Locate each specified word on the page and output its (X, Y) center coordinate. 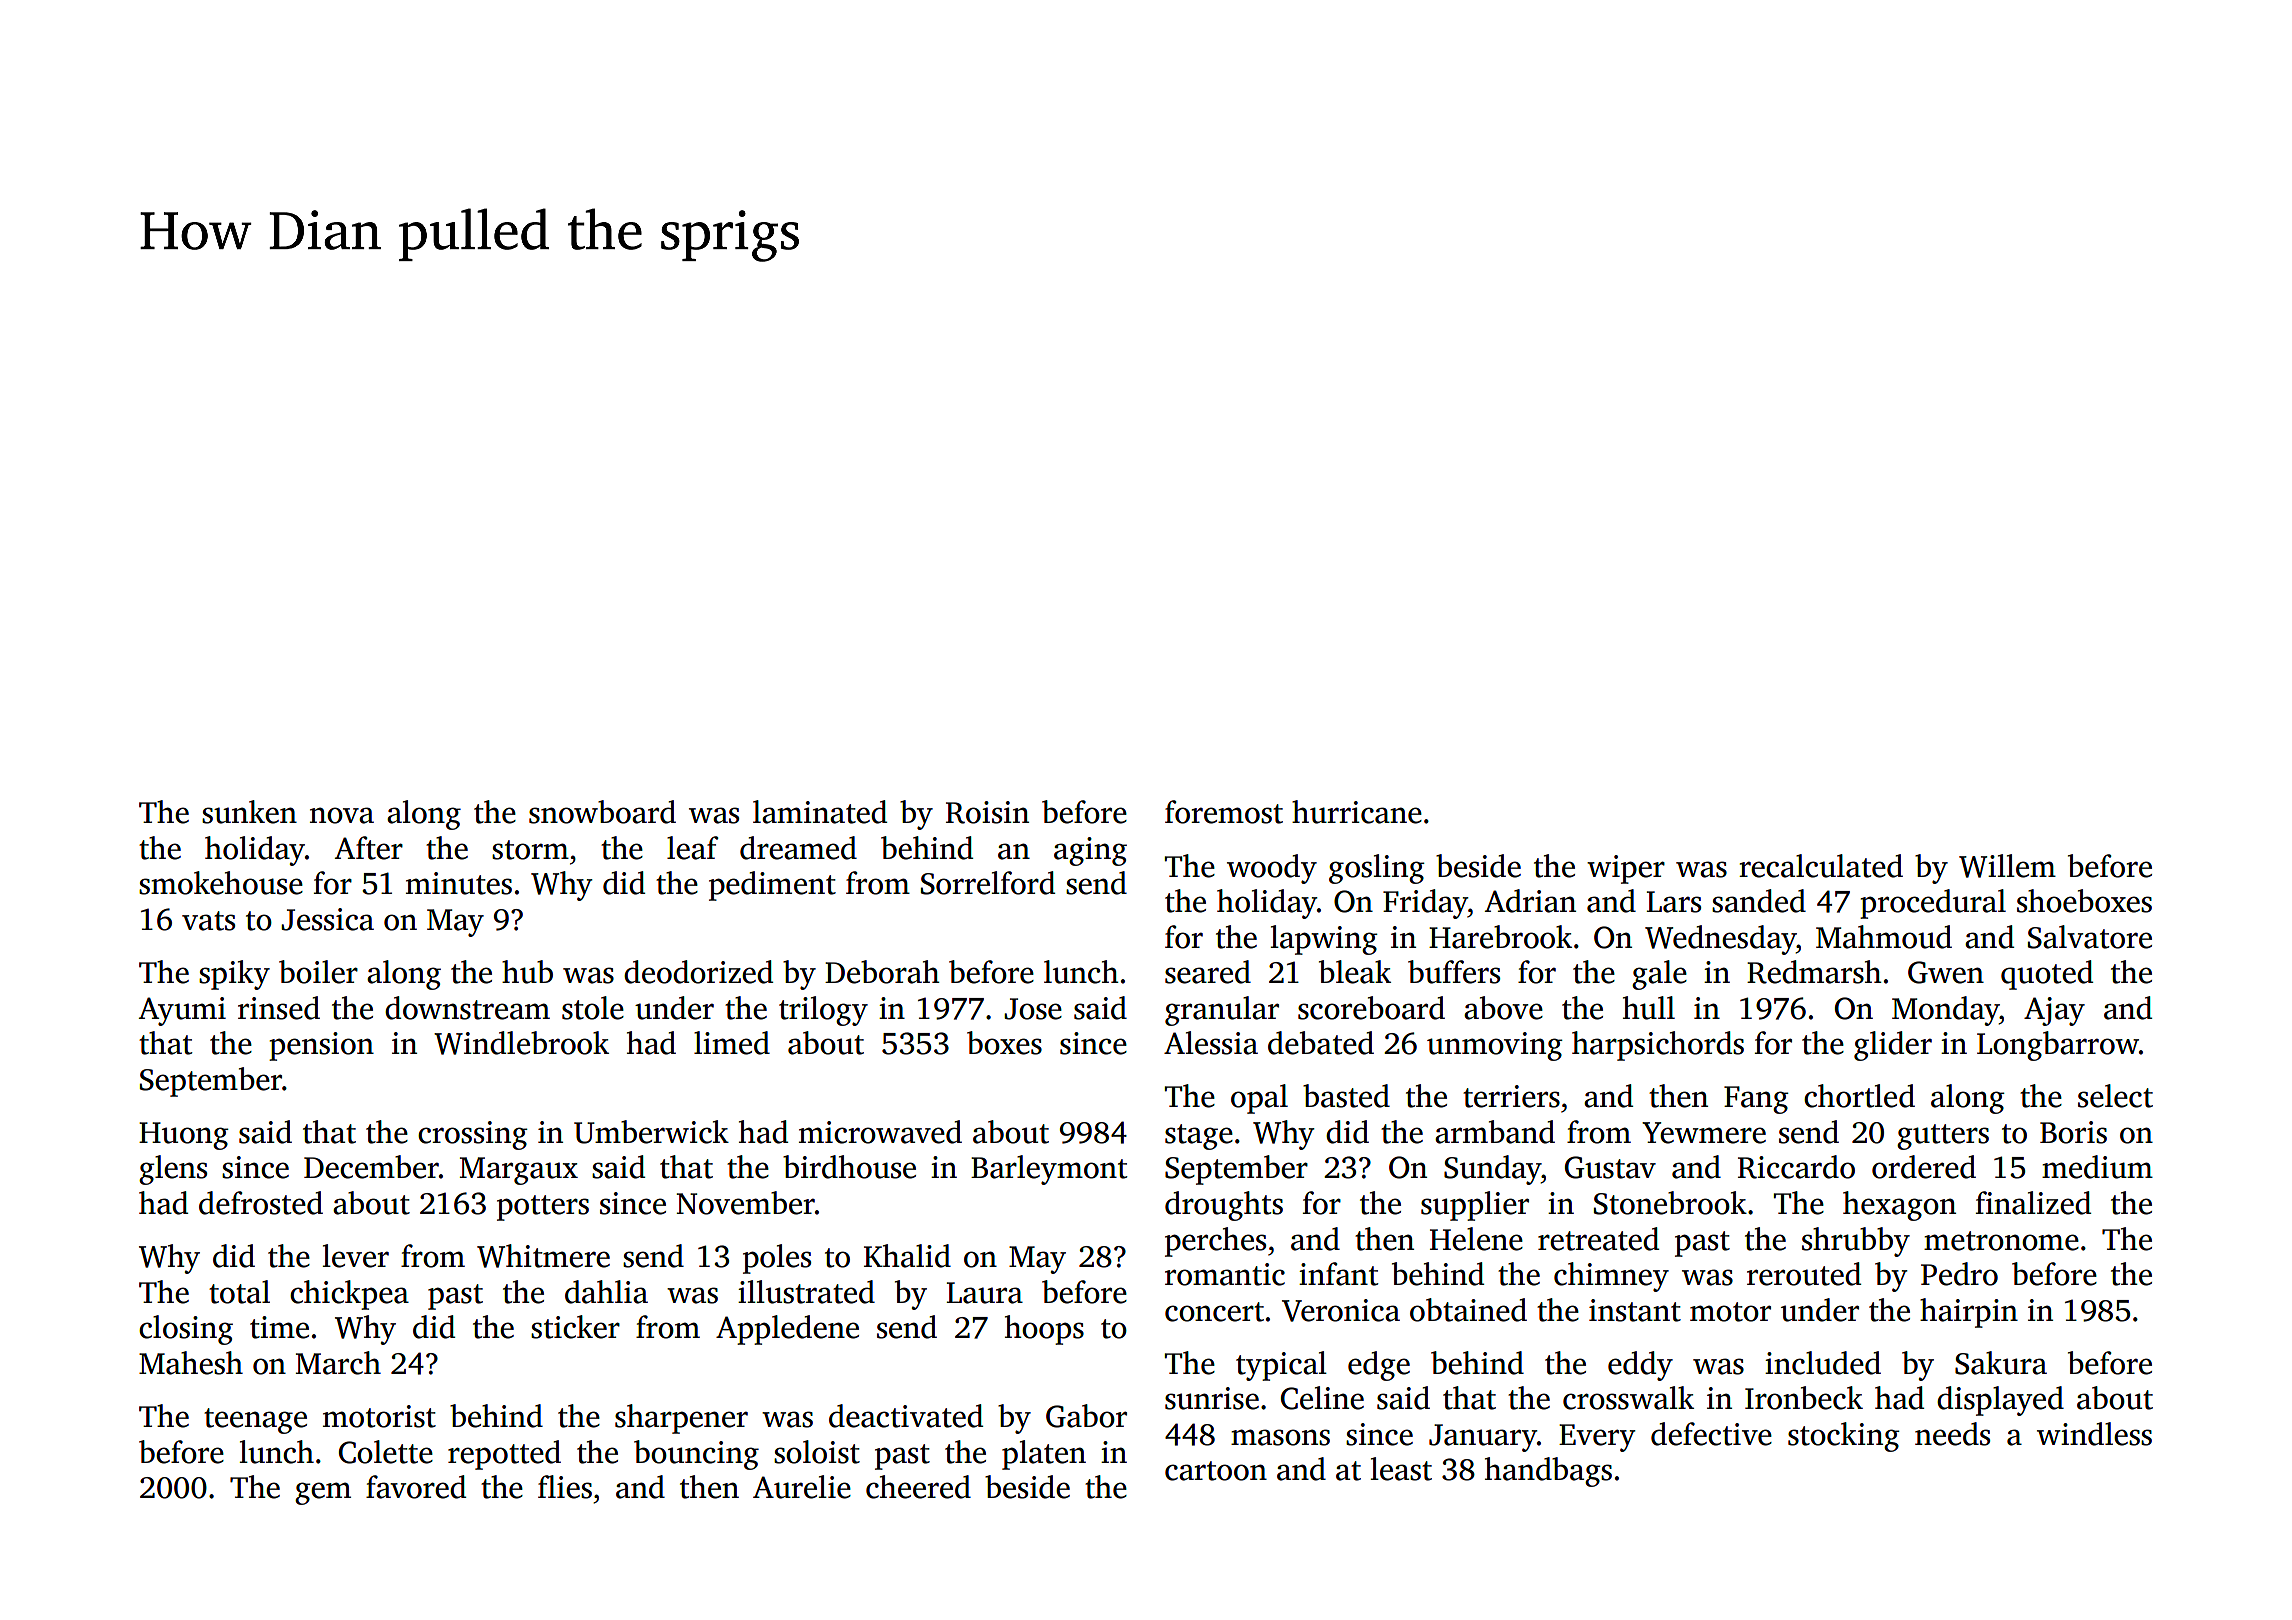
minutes (459, 883)
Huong (184, 1136)
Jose (1033, 1009)
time (279, 1327)
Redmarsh (1814, 972)
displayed (2000, 1401)
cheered (918, 1487)
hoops (1044, 1330)
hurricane (1357, 812)
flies (565, 1487)
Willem (2007, 866)
